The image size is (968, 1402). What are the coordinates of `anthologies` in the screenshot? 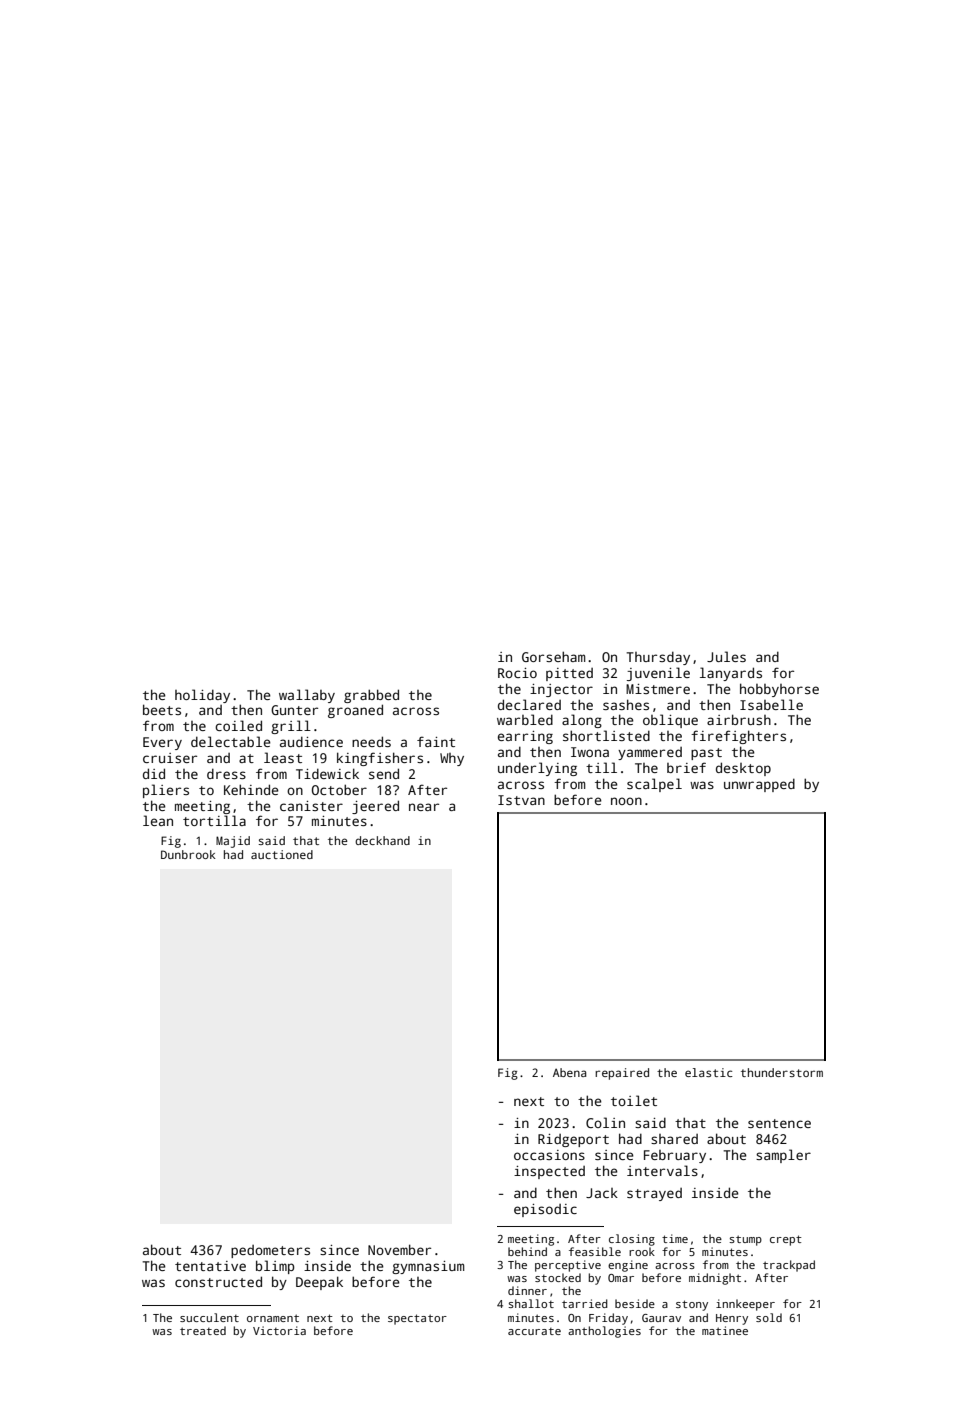 It's located at (604, 1332).
